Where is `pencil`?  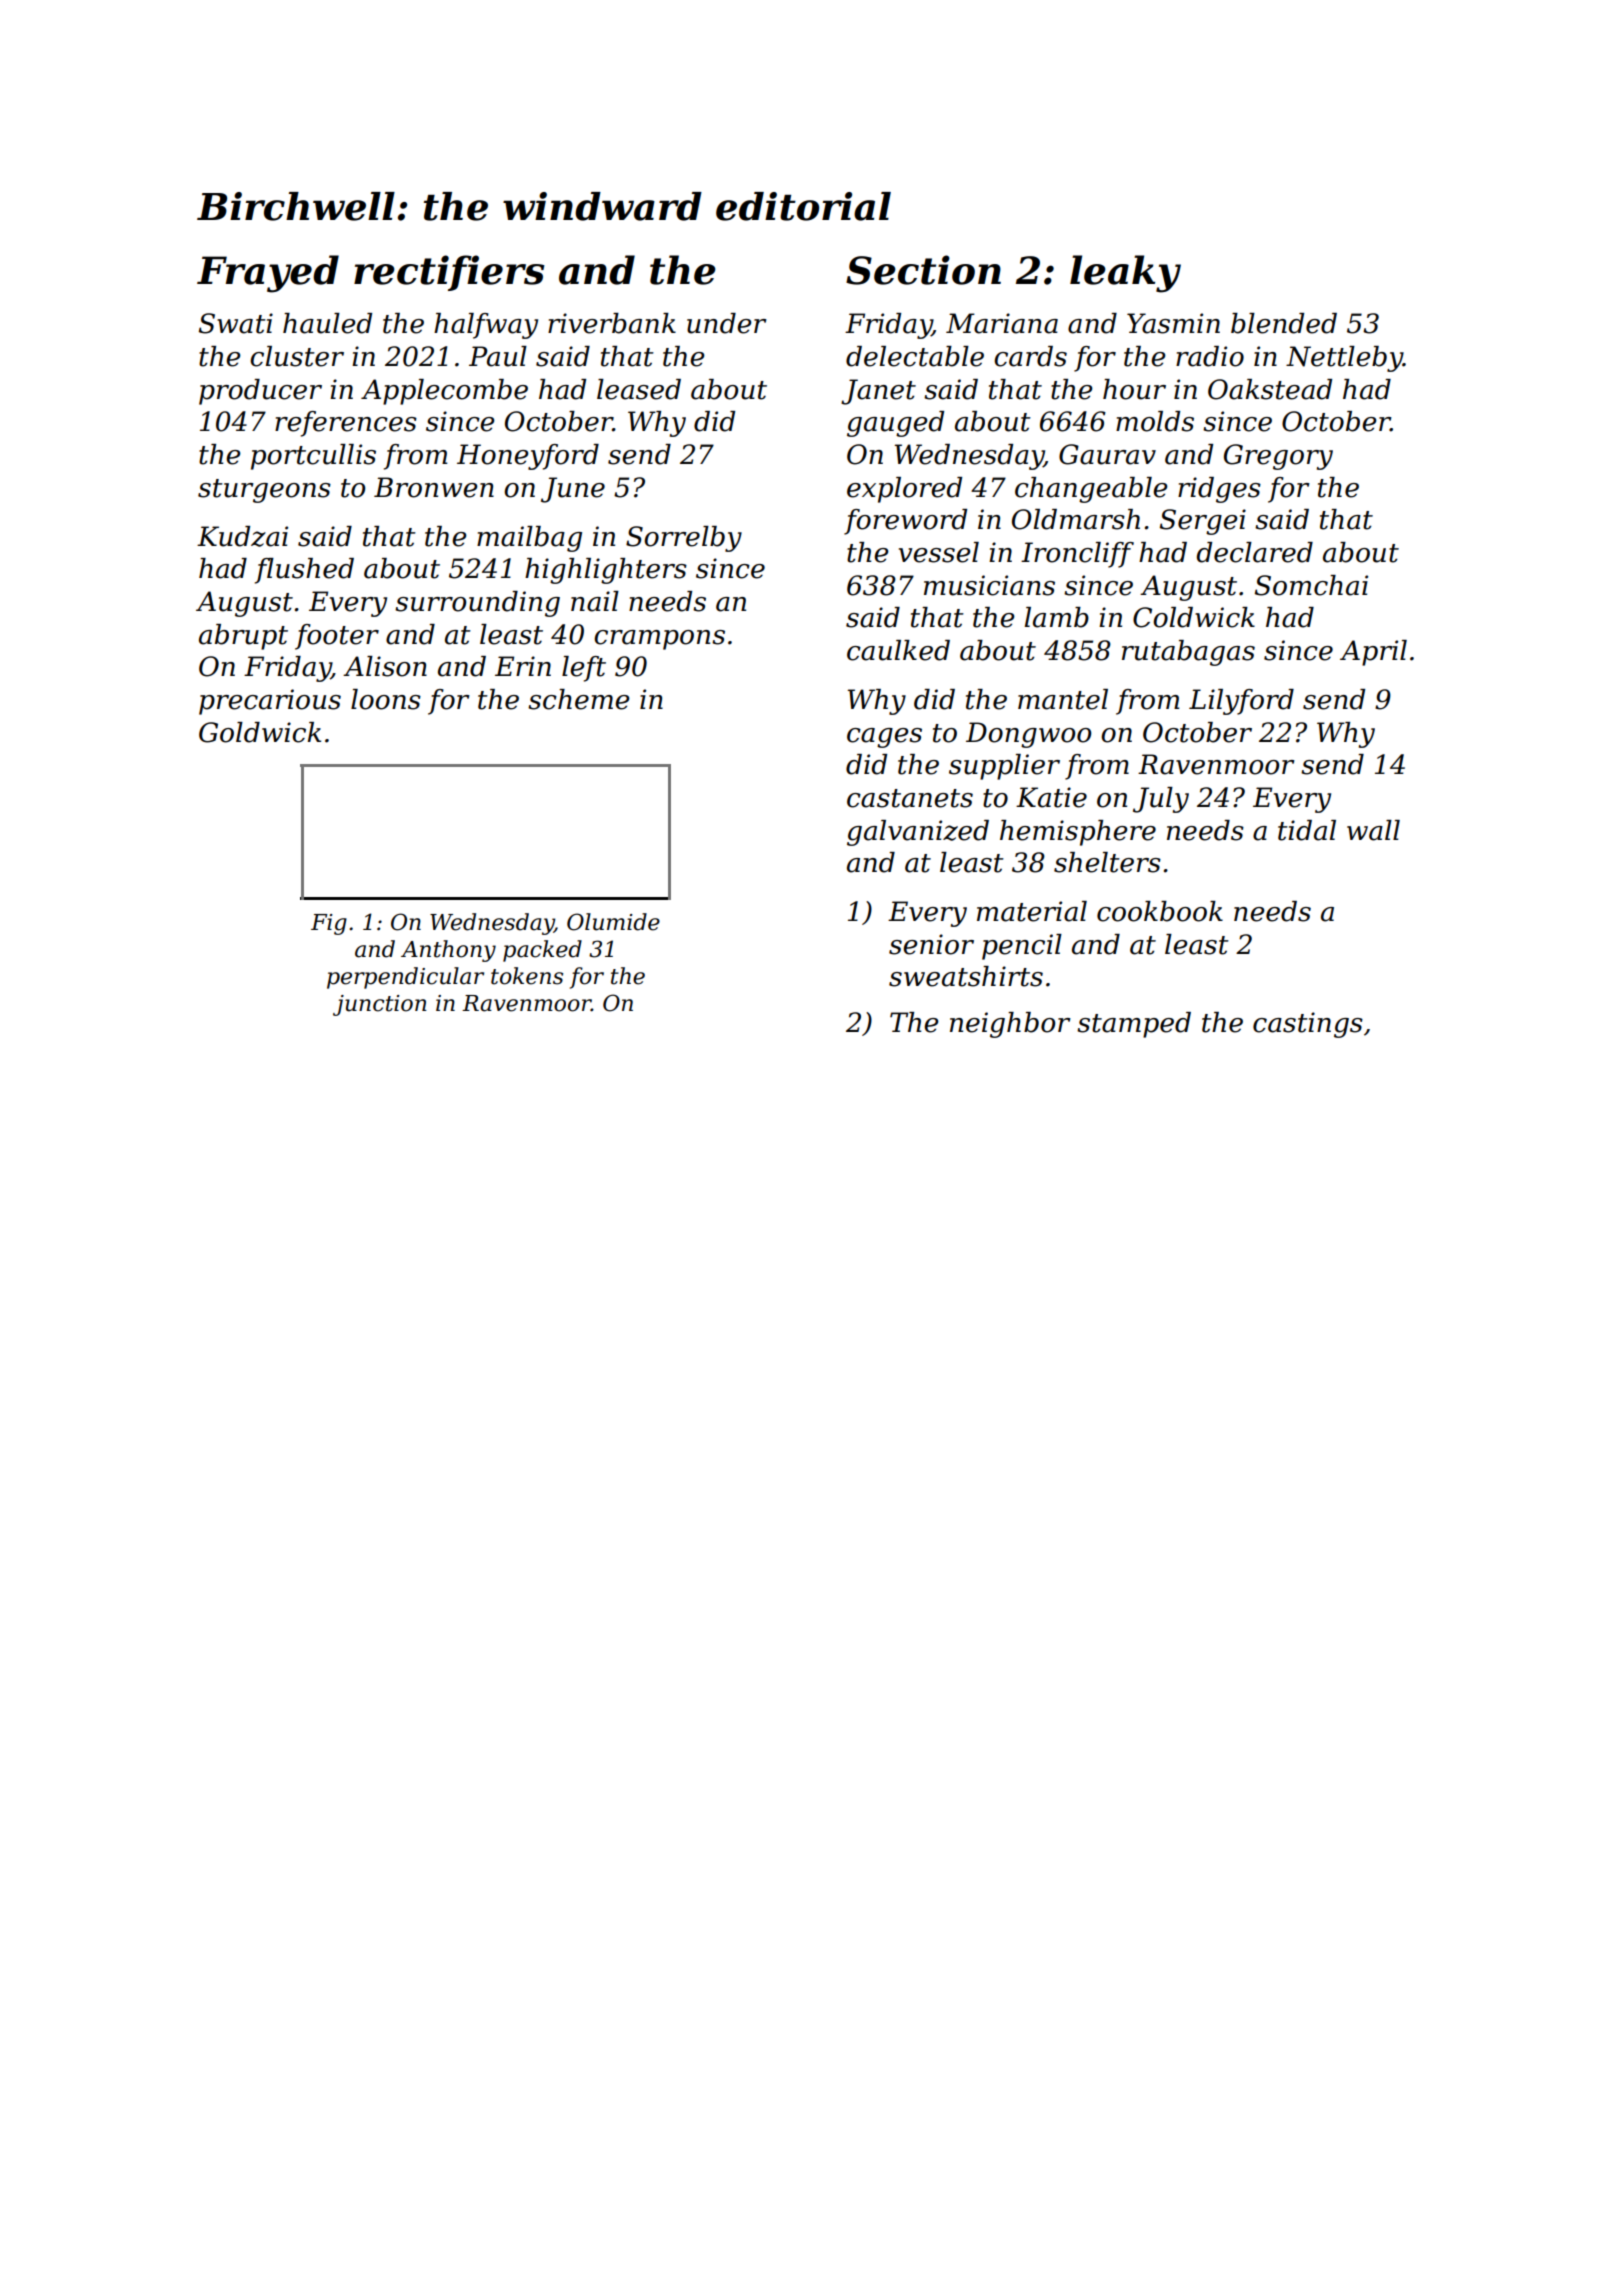 pencil is located at coordinates (1022, 947).
